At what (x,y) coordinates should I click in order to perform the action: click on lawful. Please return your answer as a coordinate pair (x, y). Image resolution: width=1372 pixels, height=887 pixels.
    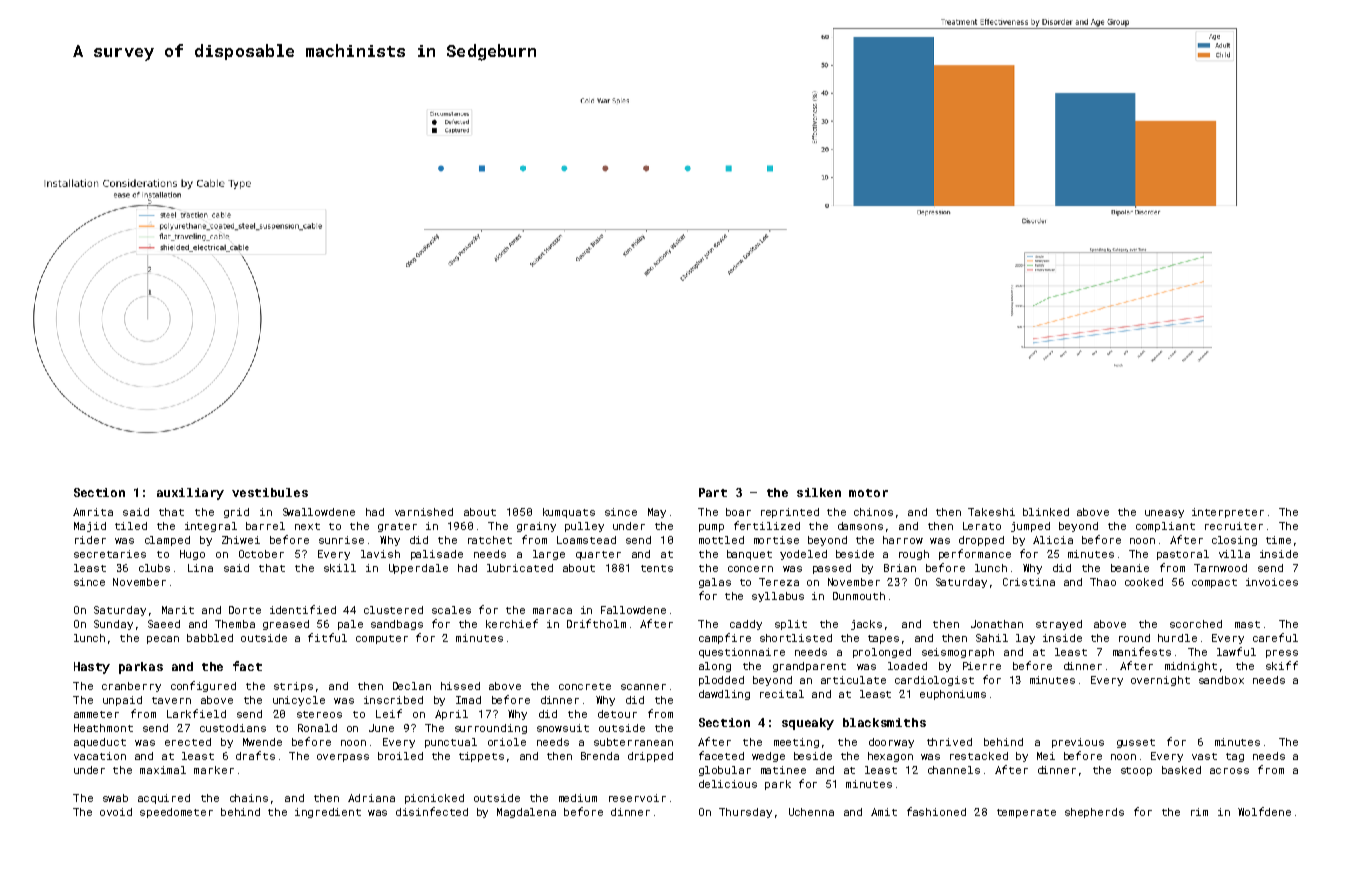
    Looking at the image, I should click on (1236, 651).
